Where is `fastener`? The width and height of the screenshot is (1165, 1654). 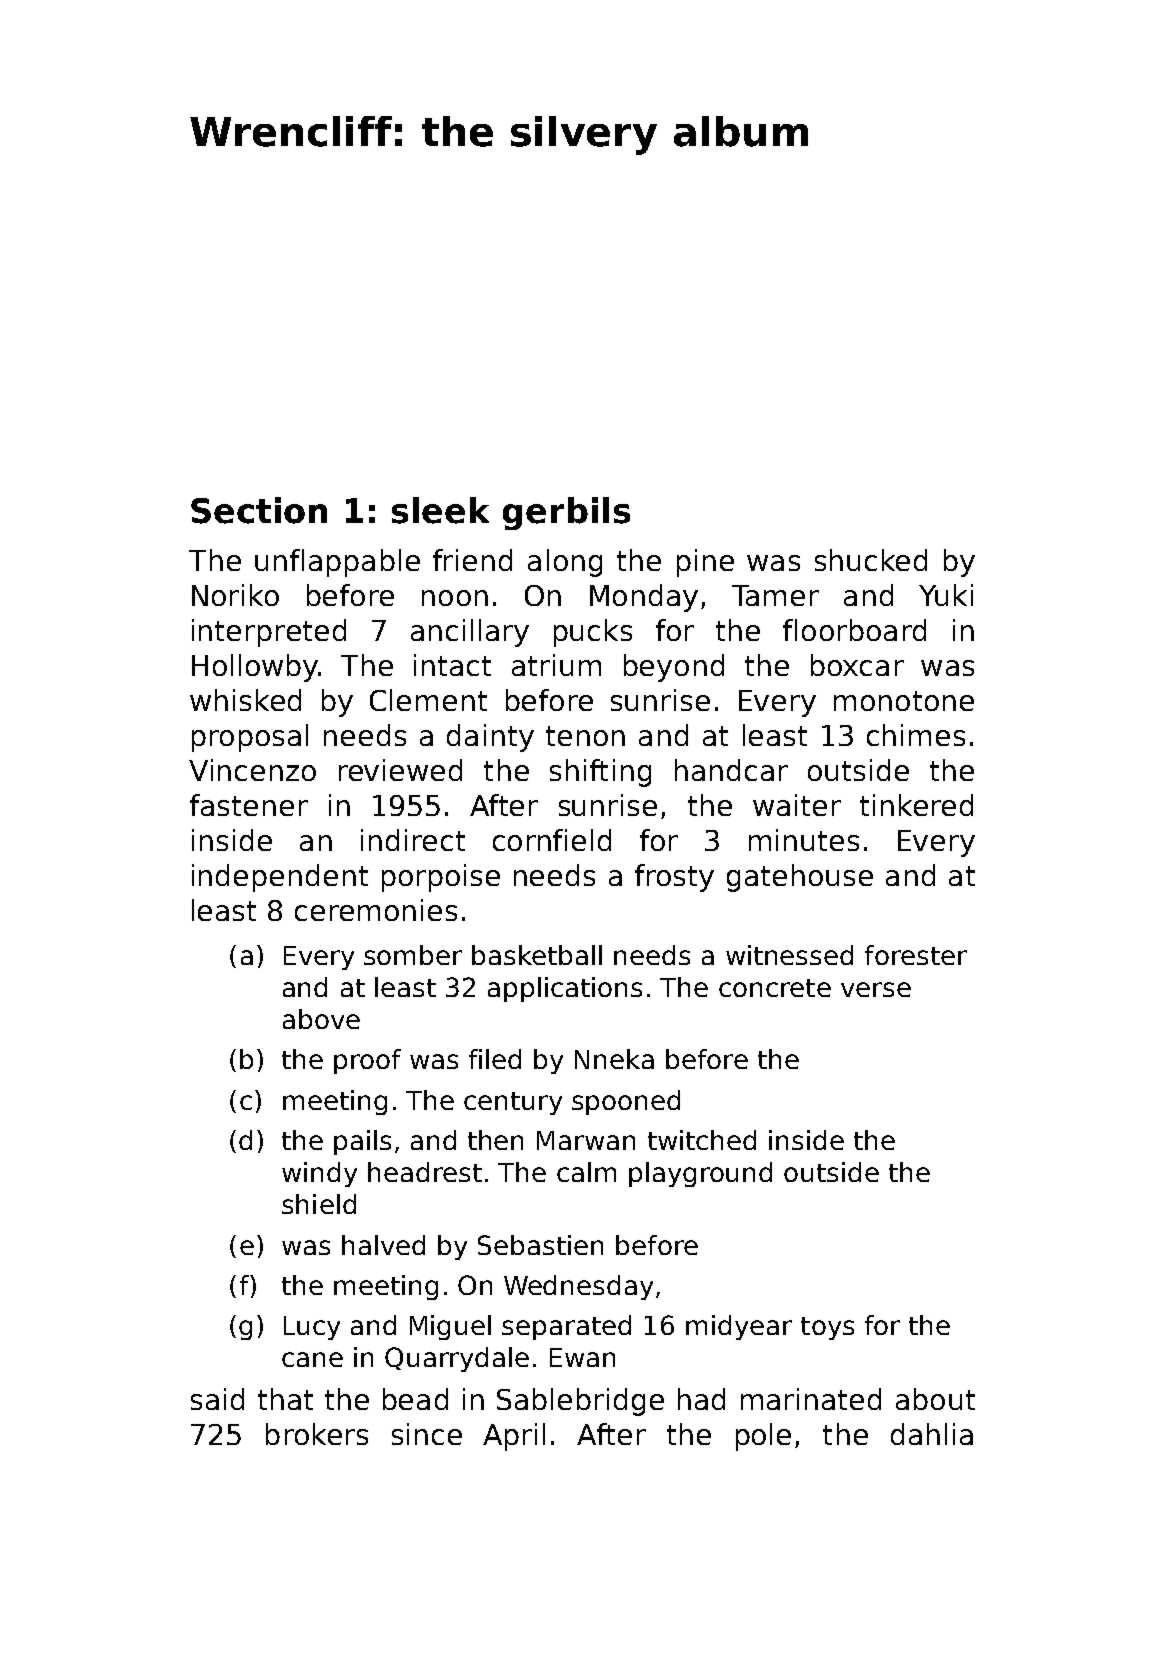
fastener is located at coordinates (249, 805).
